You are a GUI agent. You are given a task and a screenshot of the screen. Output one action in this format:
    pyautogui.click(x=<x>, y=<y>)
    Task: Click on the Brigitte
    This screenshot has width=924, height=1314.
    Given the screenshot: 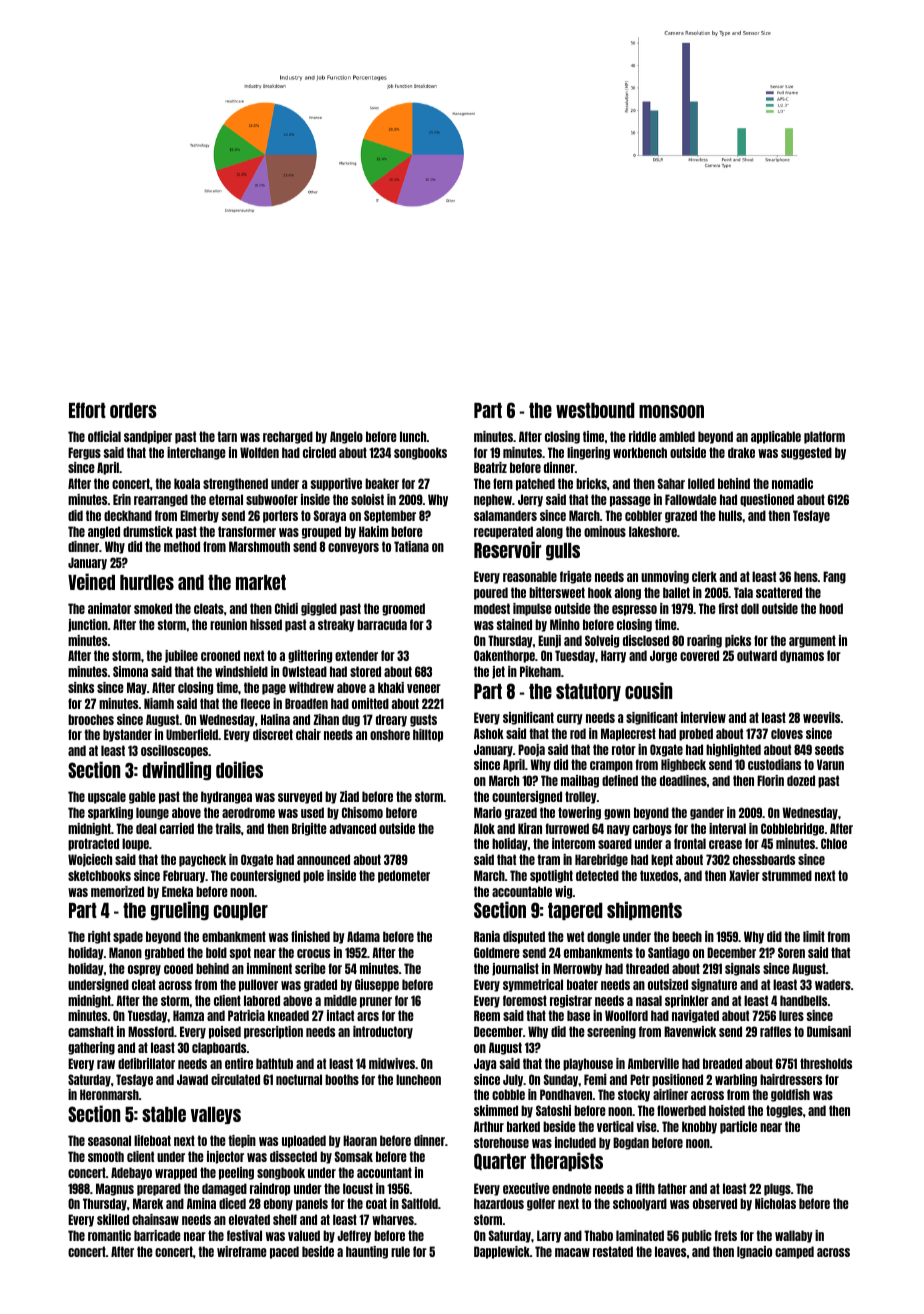 What is the action you would take?
    pyautogui.click(x=309, y=829)
